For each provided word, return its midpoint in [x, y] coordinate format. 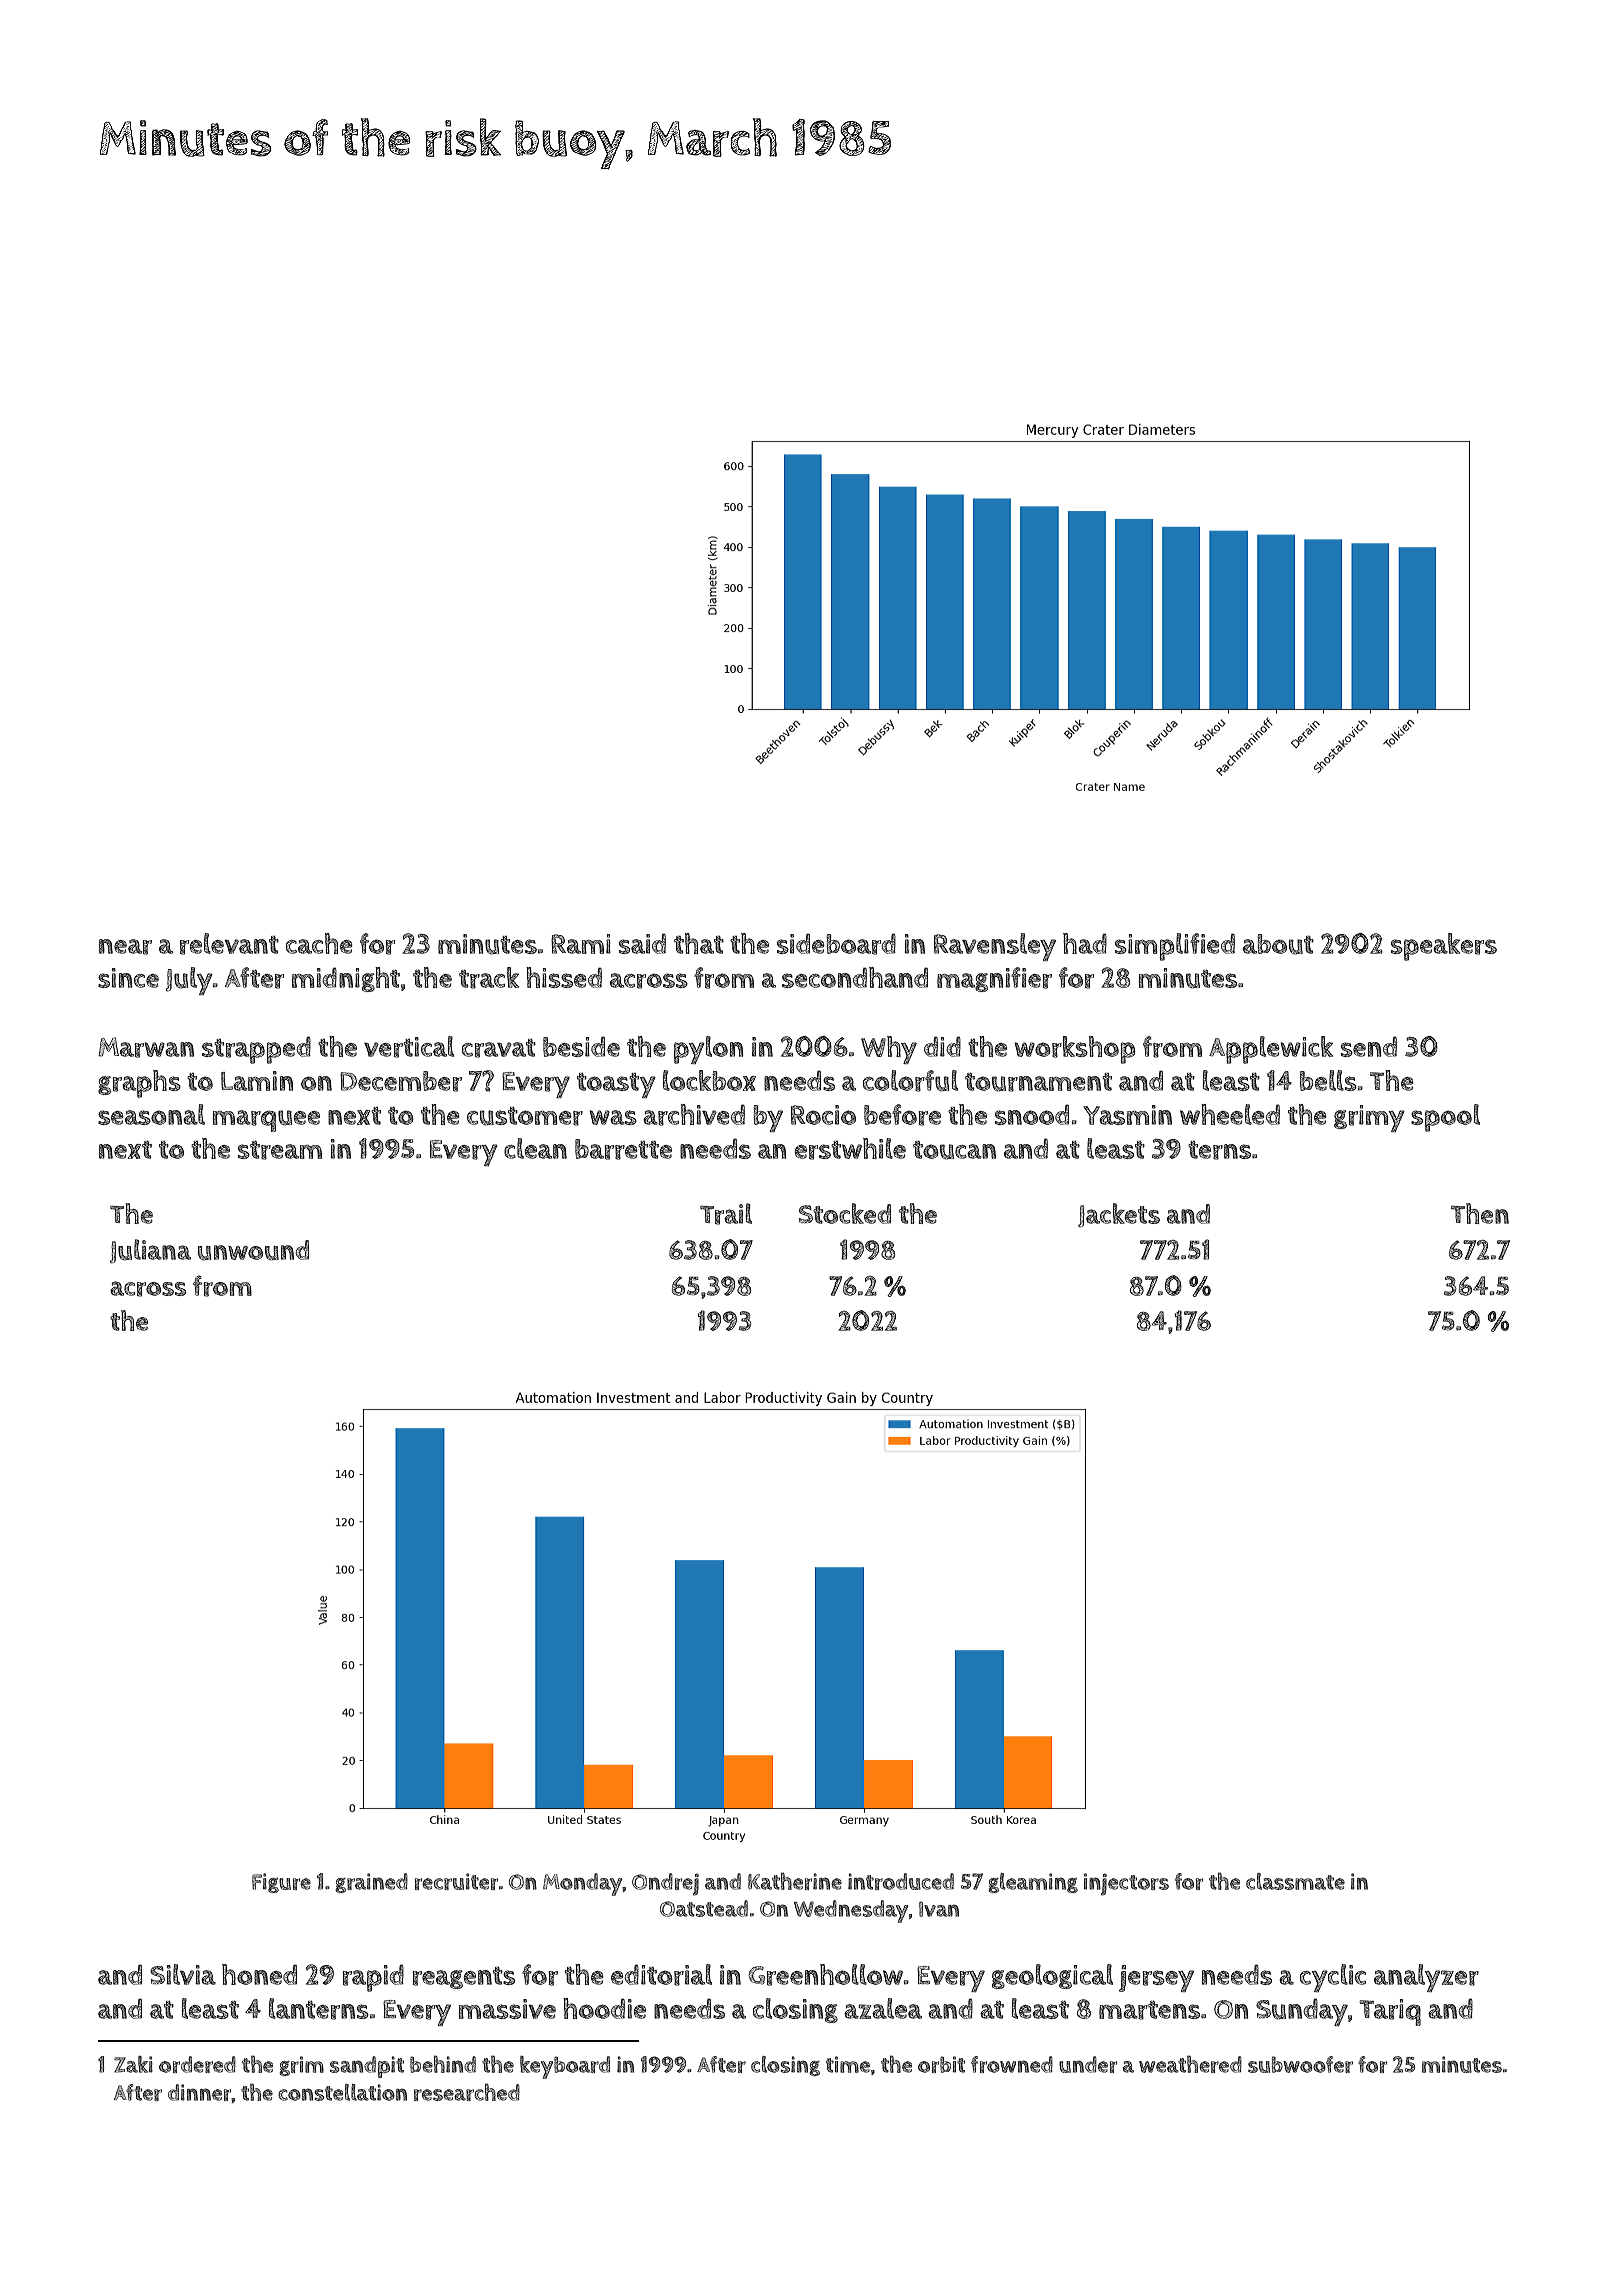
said [642, 943]
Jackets [1119, 1215]
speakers [1444, 947]
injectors [1126, 1884]
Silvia [183, 1974]
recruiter [456, 1881]
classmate [1295, 1881]
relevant [229, 944]
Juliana [150, 1251]
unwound [253, 1250]
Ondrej [665, 1884]
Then [1480, 1213]
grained [371, 1883]
